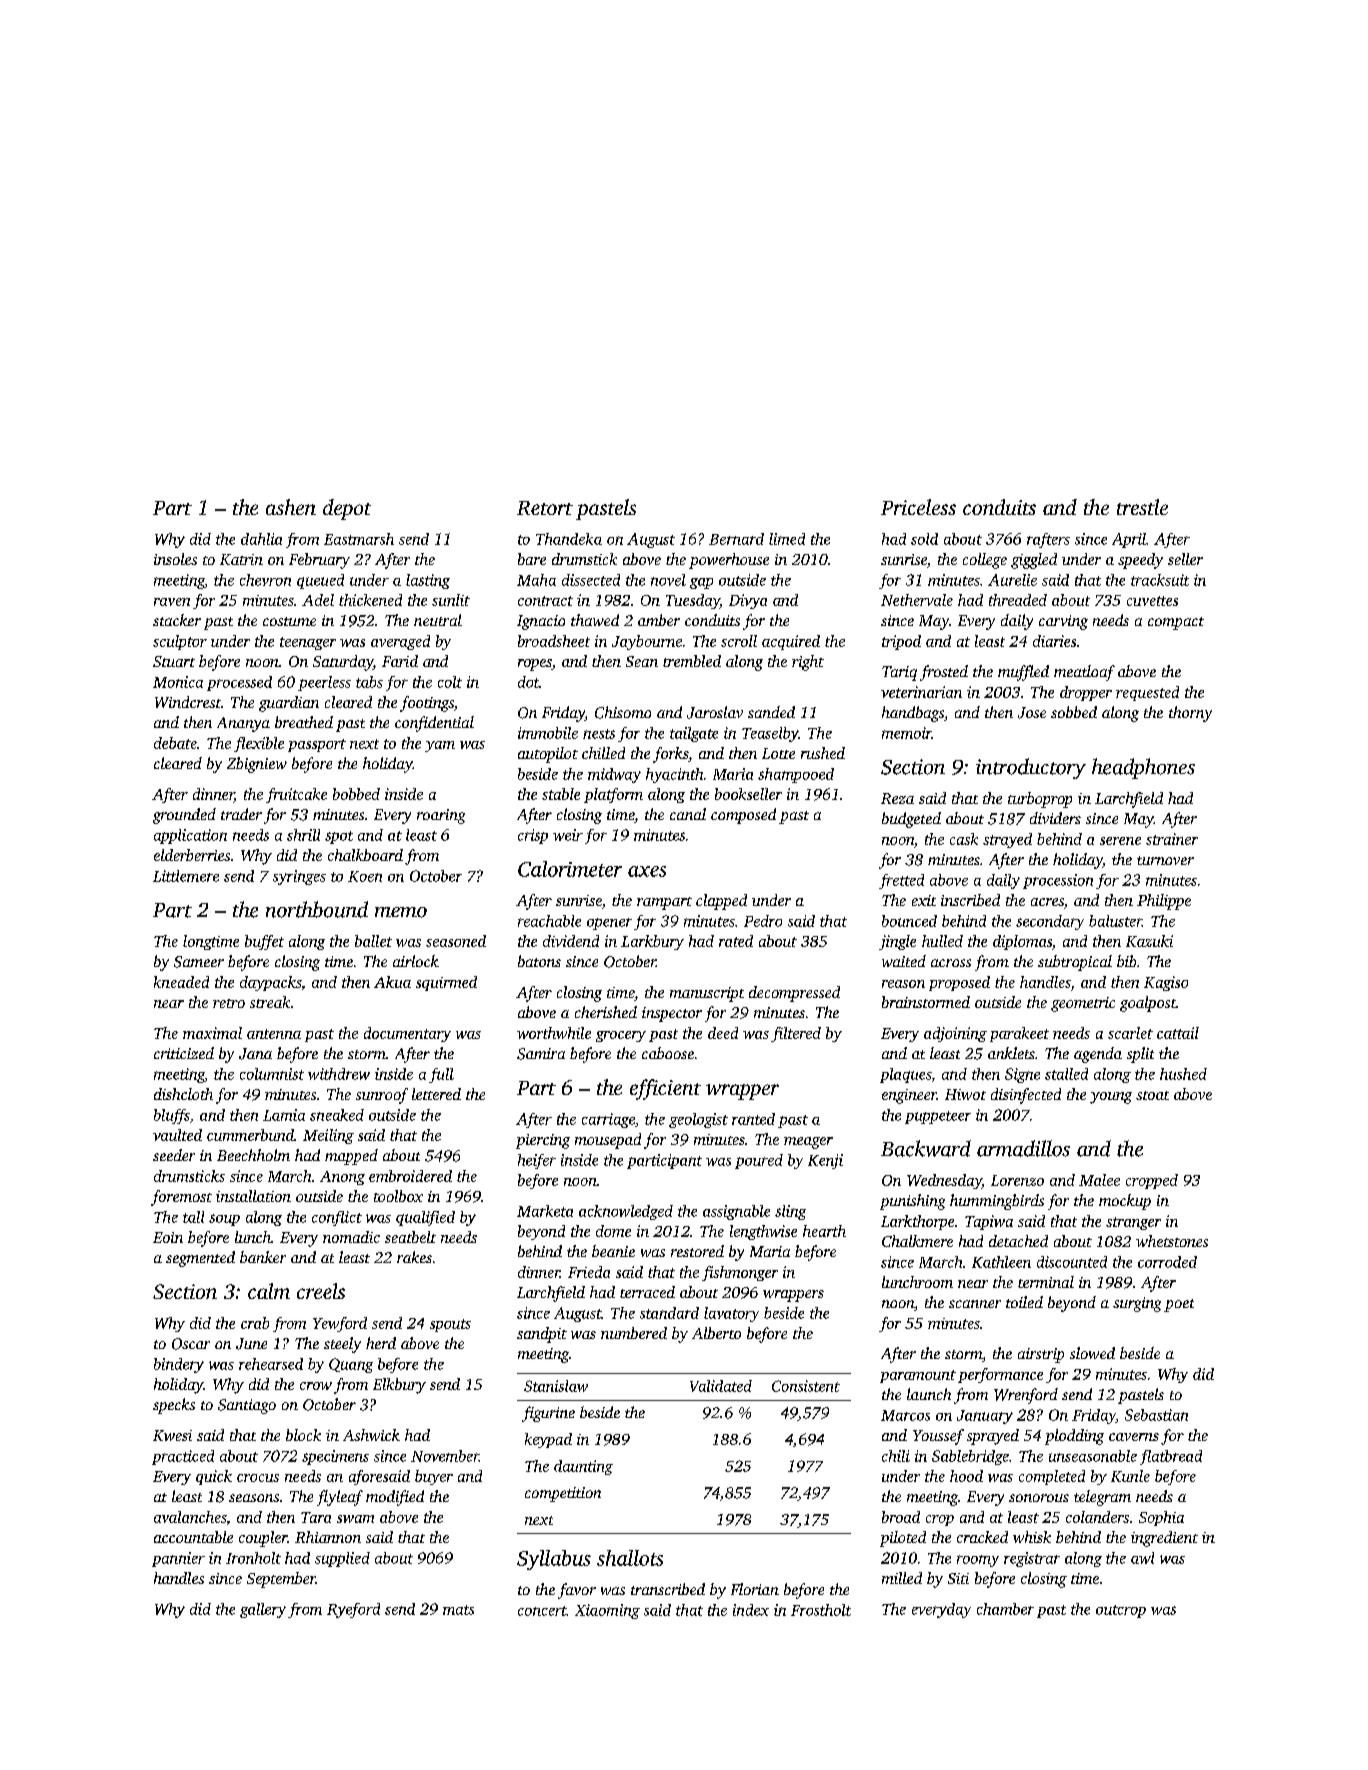 This page has height=1770, width=1368. Describe the element at coordinates (291, 507) in the page. I see `ashen` at that location.
